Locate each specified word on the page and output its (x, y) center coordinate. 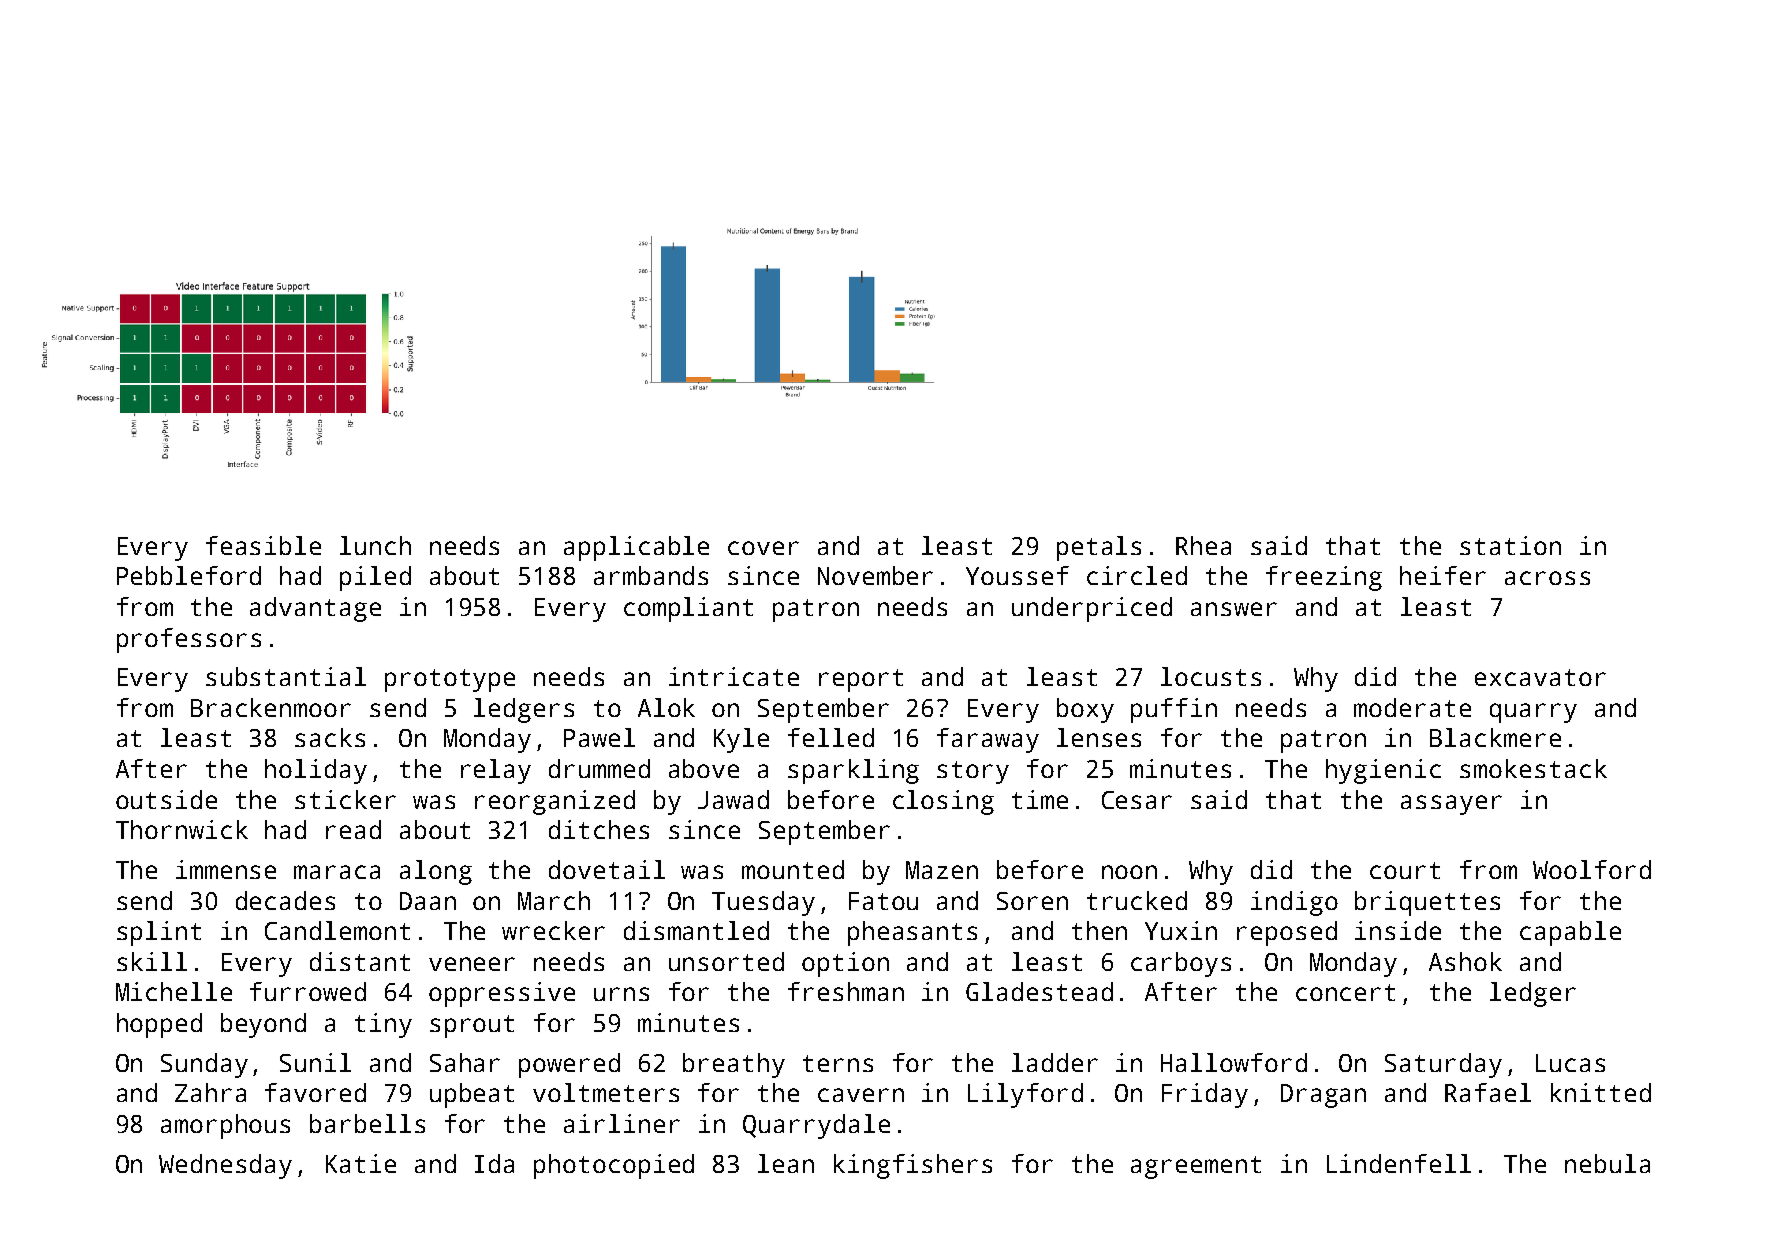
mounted (793, 869)
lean (786, 1163)
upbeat (472, 1095)
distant (360, 961)
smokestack (1533, 768)
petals (1099, 548)
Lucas (1570, 1063)
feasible (263, 545)
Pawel (599, 737)
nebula (1607, 1163)
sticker (345, 799)
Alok (666, 707)
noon (1129, 872)
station (1510, 545)
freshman (846, 991)
